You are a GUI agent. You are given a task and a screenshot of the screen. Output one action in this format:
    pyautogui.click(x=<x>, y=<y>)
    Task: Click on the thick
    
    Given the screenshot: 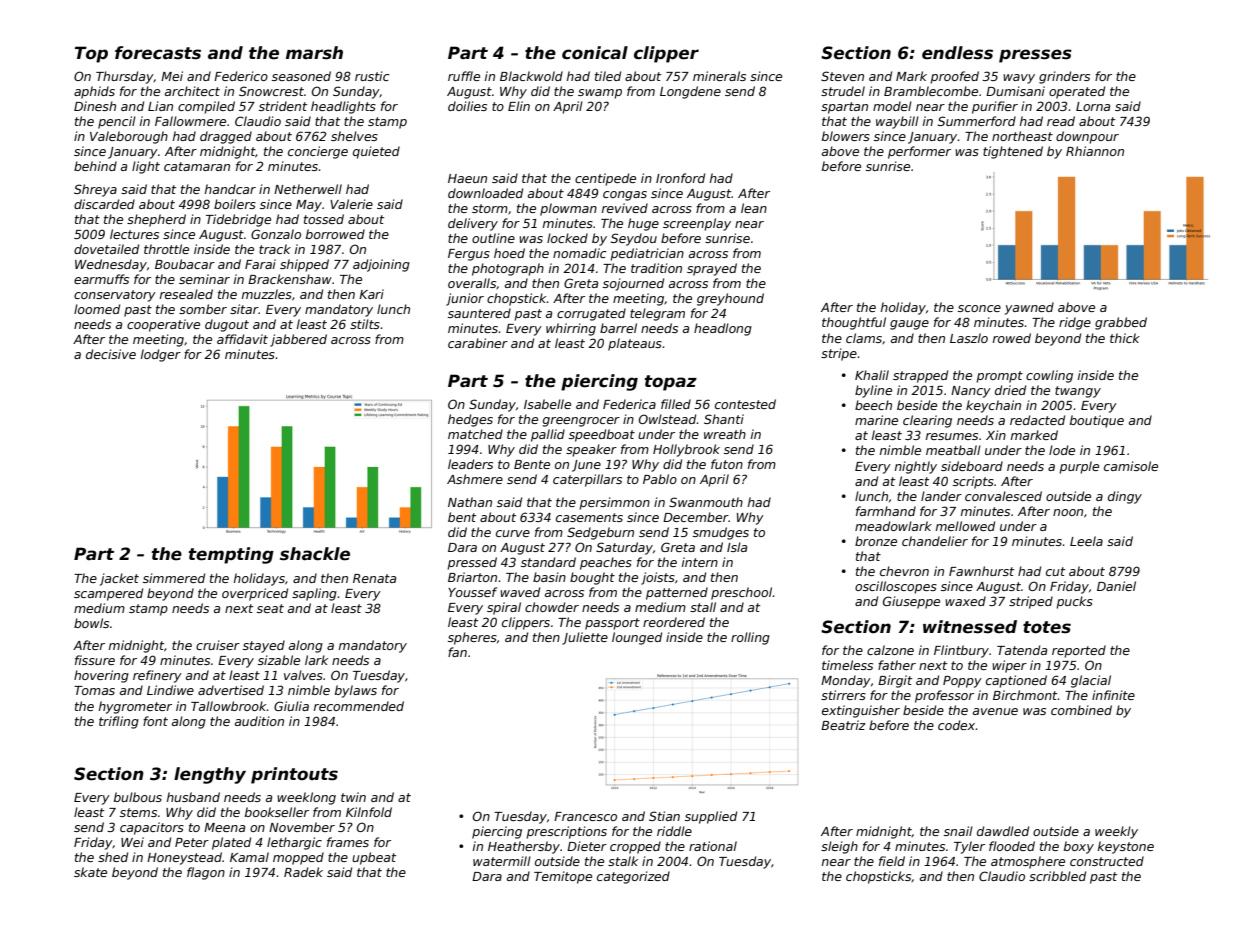 What is the action you would take?
    pyautogui.click(x=1125, y=338)
